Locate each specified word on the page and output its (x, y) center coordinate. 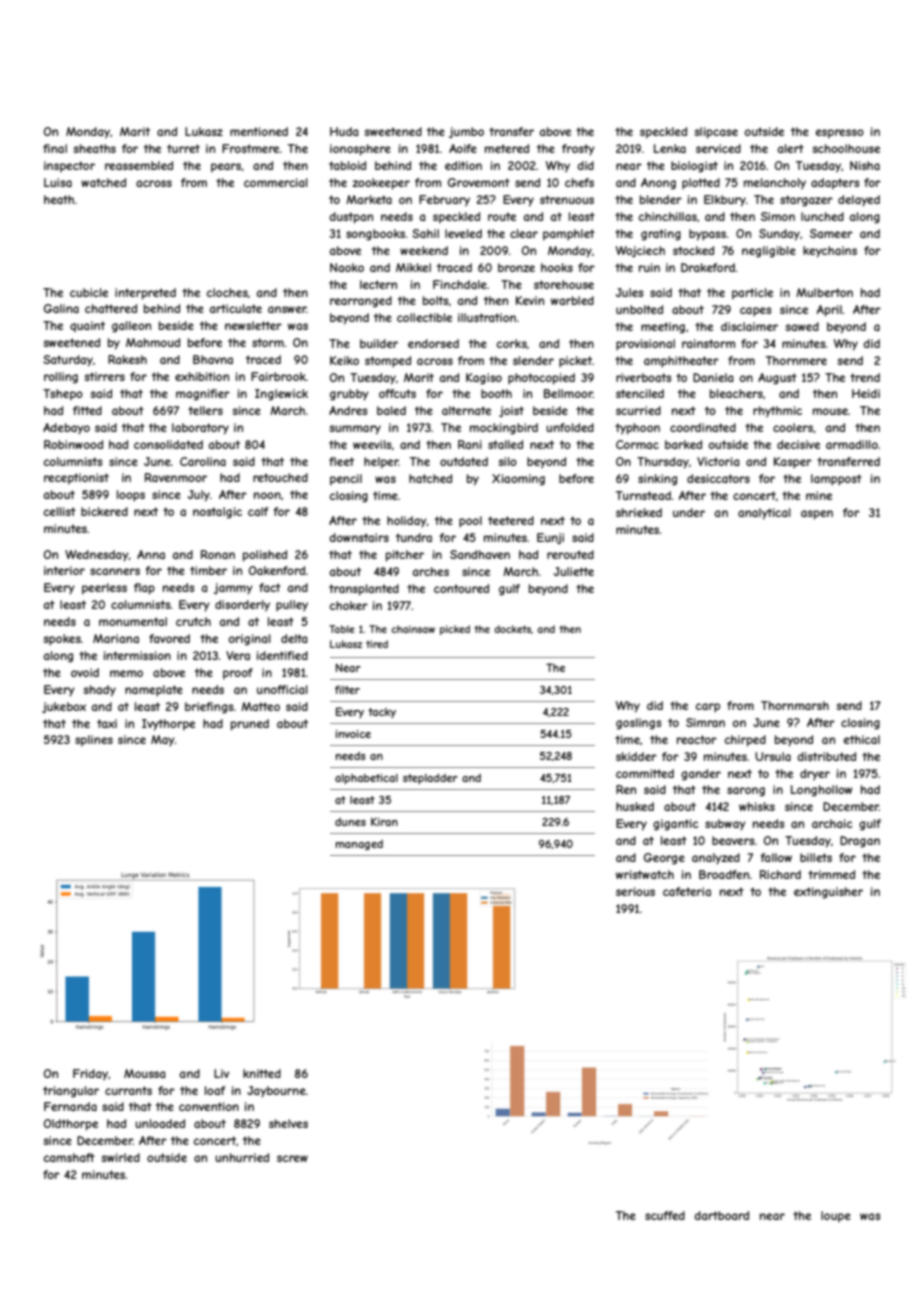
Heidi (866, 393)
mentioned (259, 131)
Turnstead (643, 495)
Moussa (144, 1073)
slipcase (716, 133)
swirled (120, 1157)
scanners (115, 571)
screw (292, 1158)
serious (635, 891)
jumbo (466, 132)
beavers (733, 840)
